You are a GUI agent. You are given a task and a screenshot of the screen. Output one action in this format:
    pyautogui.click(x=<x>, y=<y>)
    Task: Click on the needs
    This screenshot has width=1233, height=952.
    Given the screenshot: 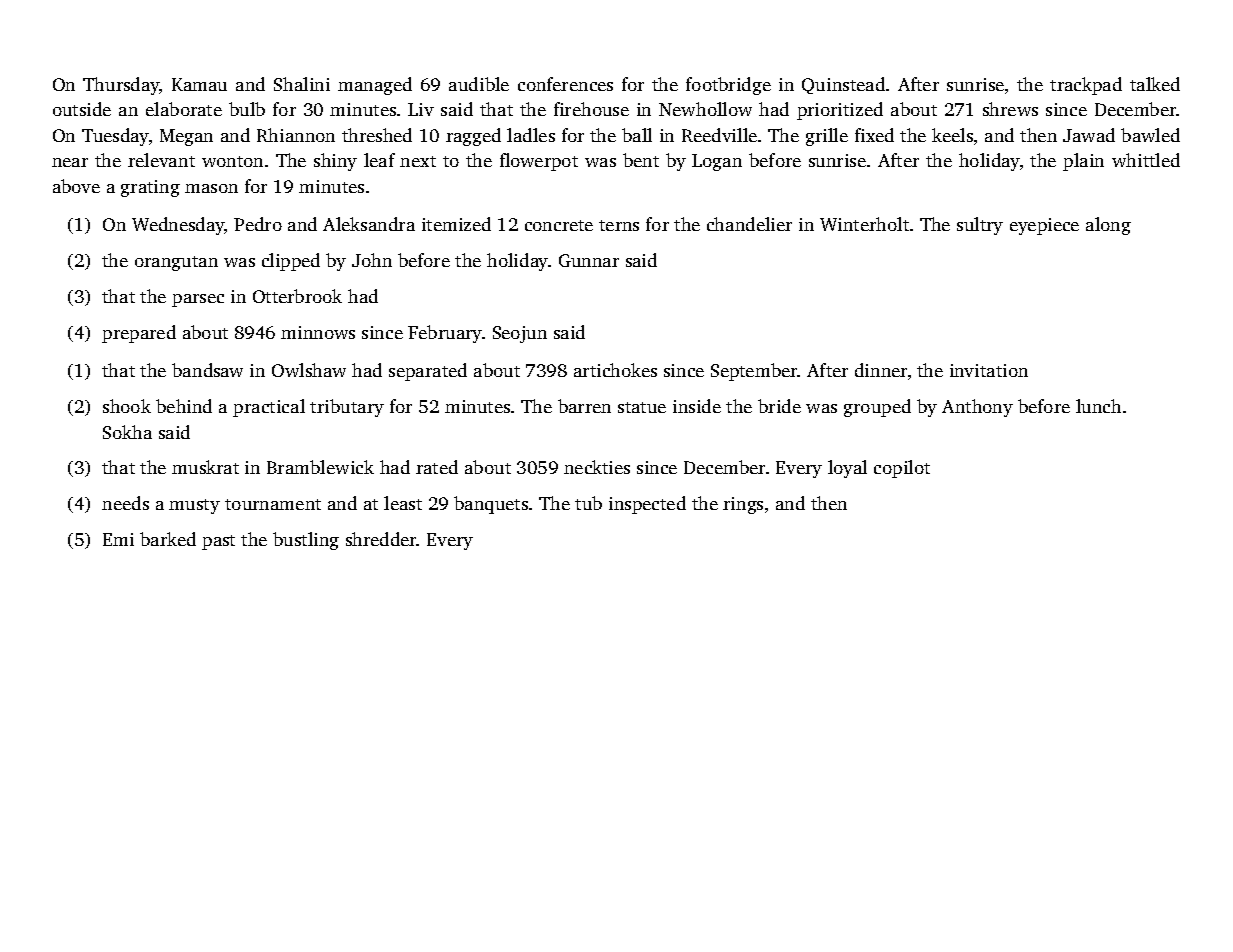 What is the action you would take?
    pyautogui.click(x=125, y=503)
